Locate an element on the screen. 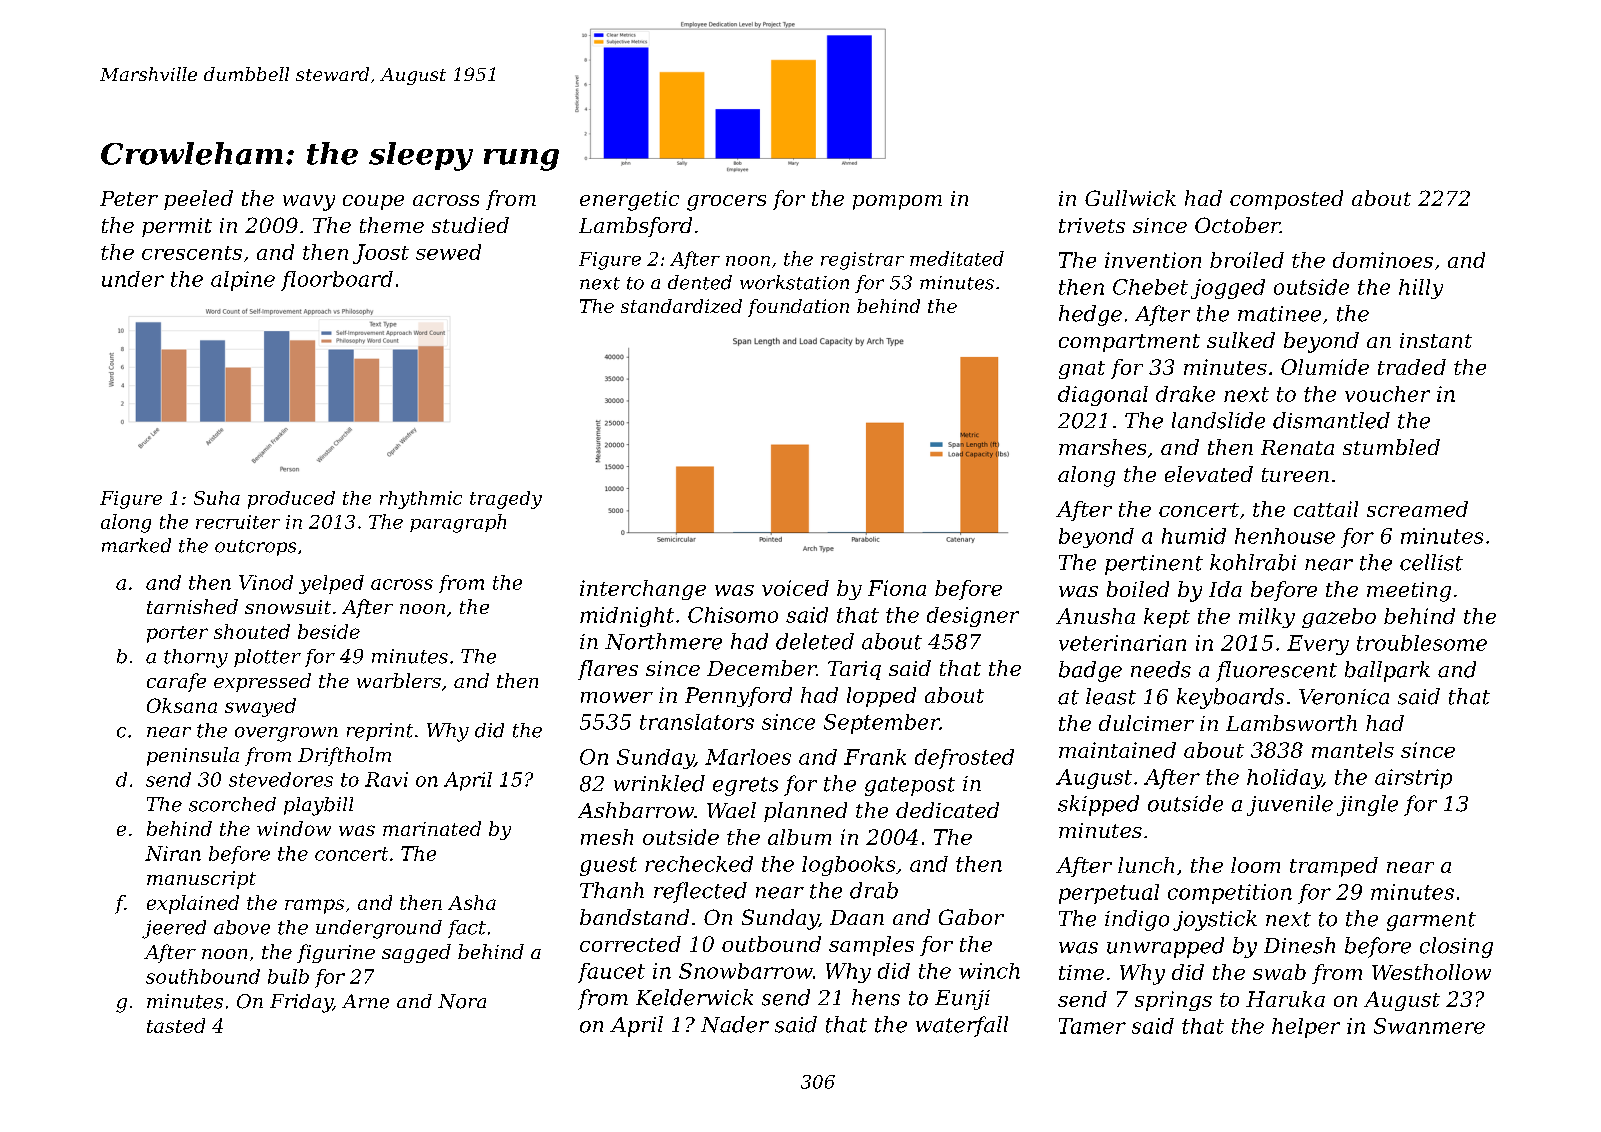 The image size is (1601, 1132). composted is located at coordinates (1286, 200).
